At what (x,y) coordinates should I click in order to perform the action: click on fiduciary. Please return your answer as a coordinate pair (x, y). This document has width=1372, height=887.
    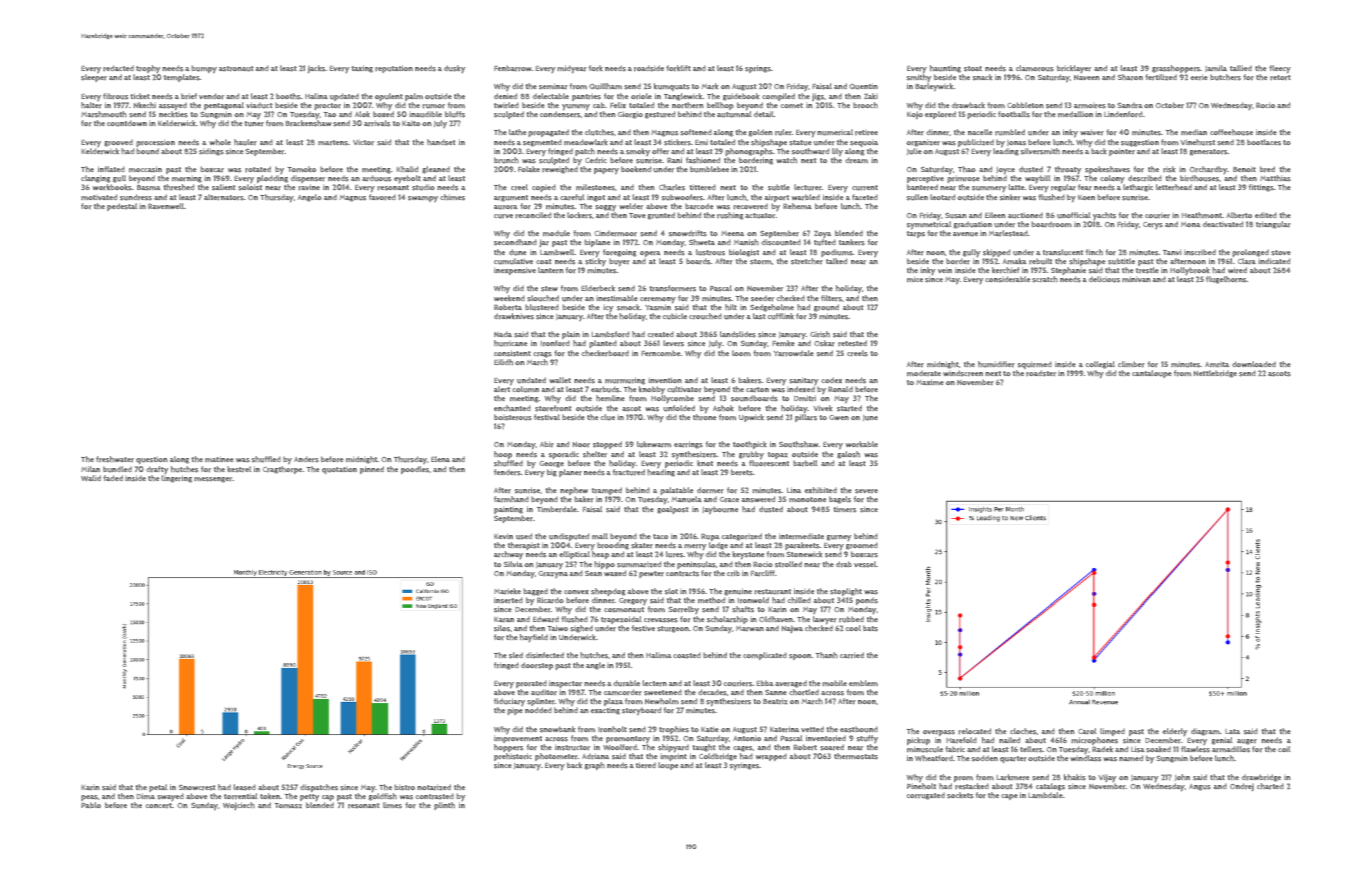
    Looking at the image, I should click on (509, 703).
